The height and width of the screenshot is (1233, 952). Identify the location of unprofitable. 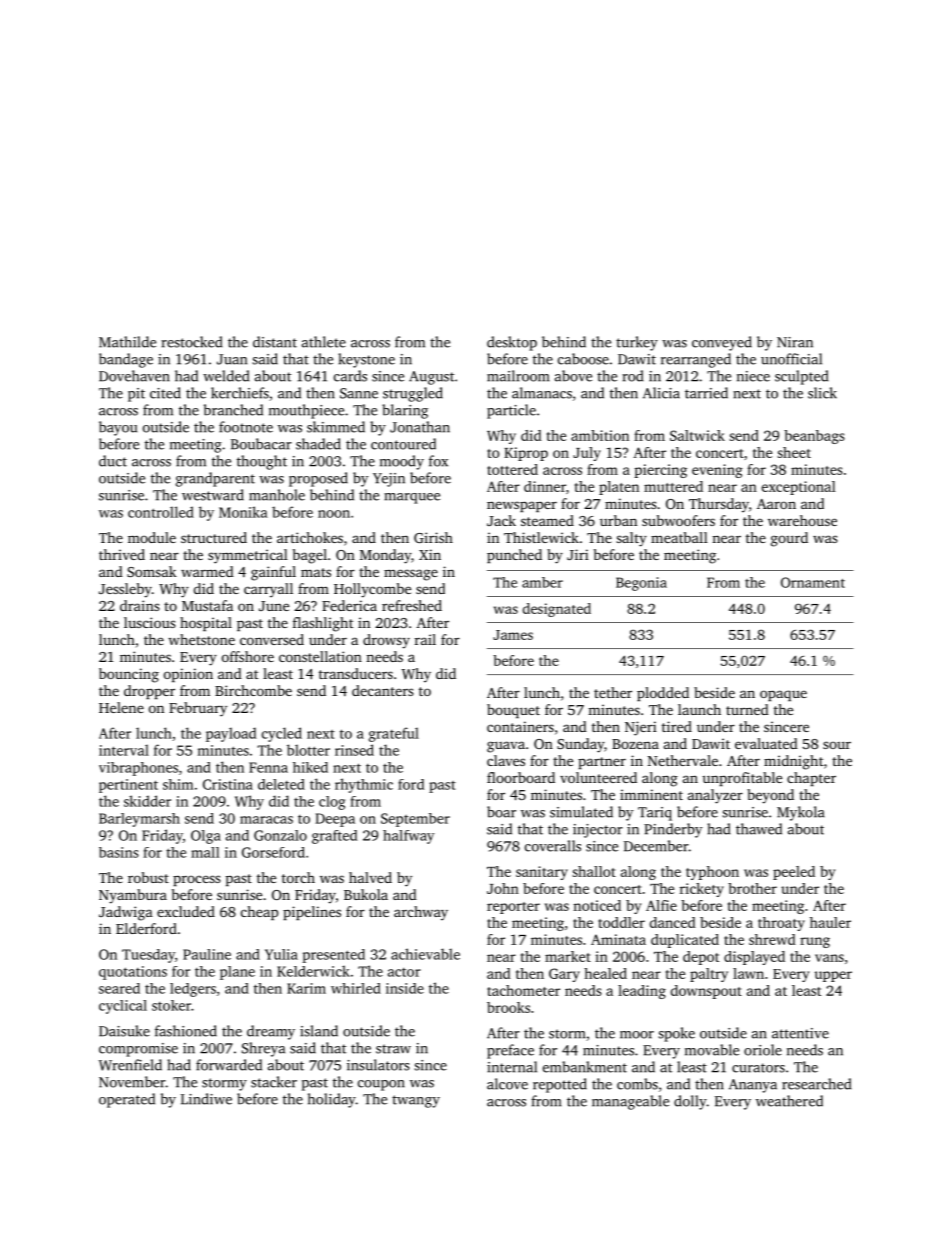
(742, 779).
